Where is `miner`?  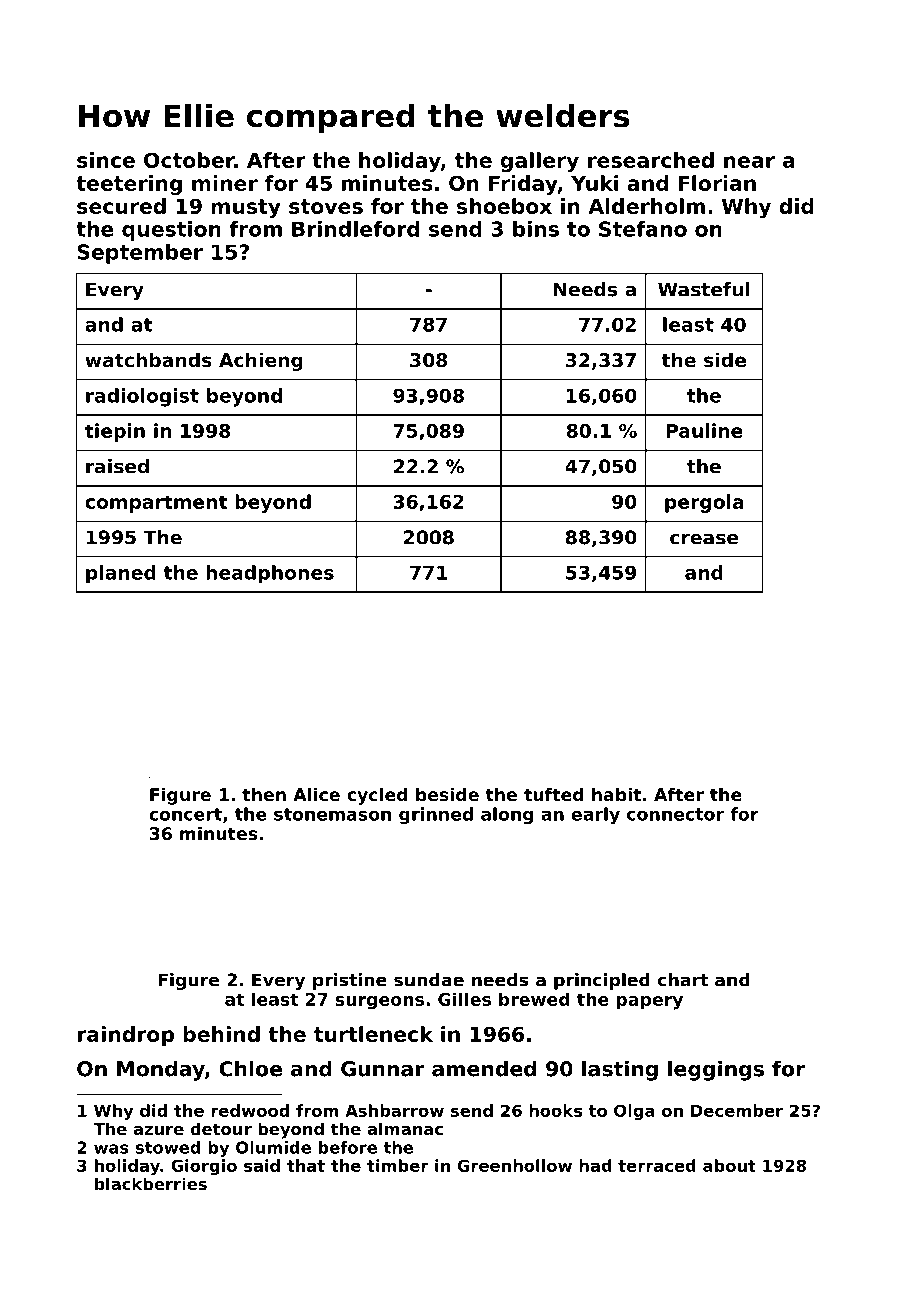 miner is located at coordinates (225, 183).
